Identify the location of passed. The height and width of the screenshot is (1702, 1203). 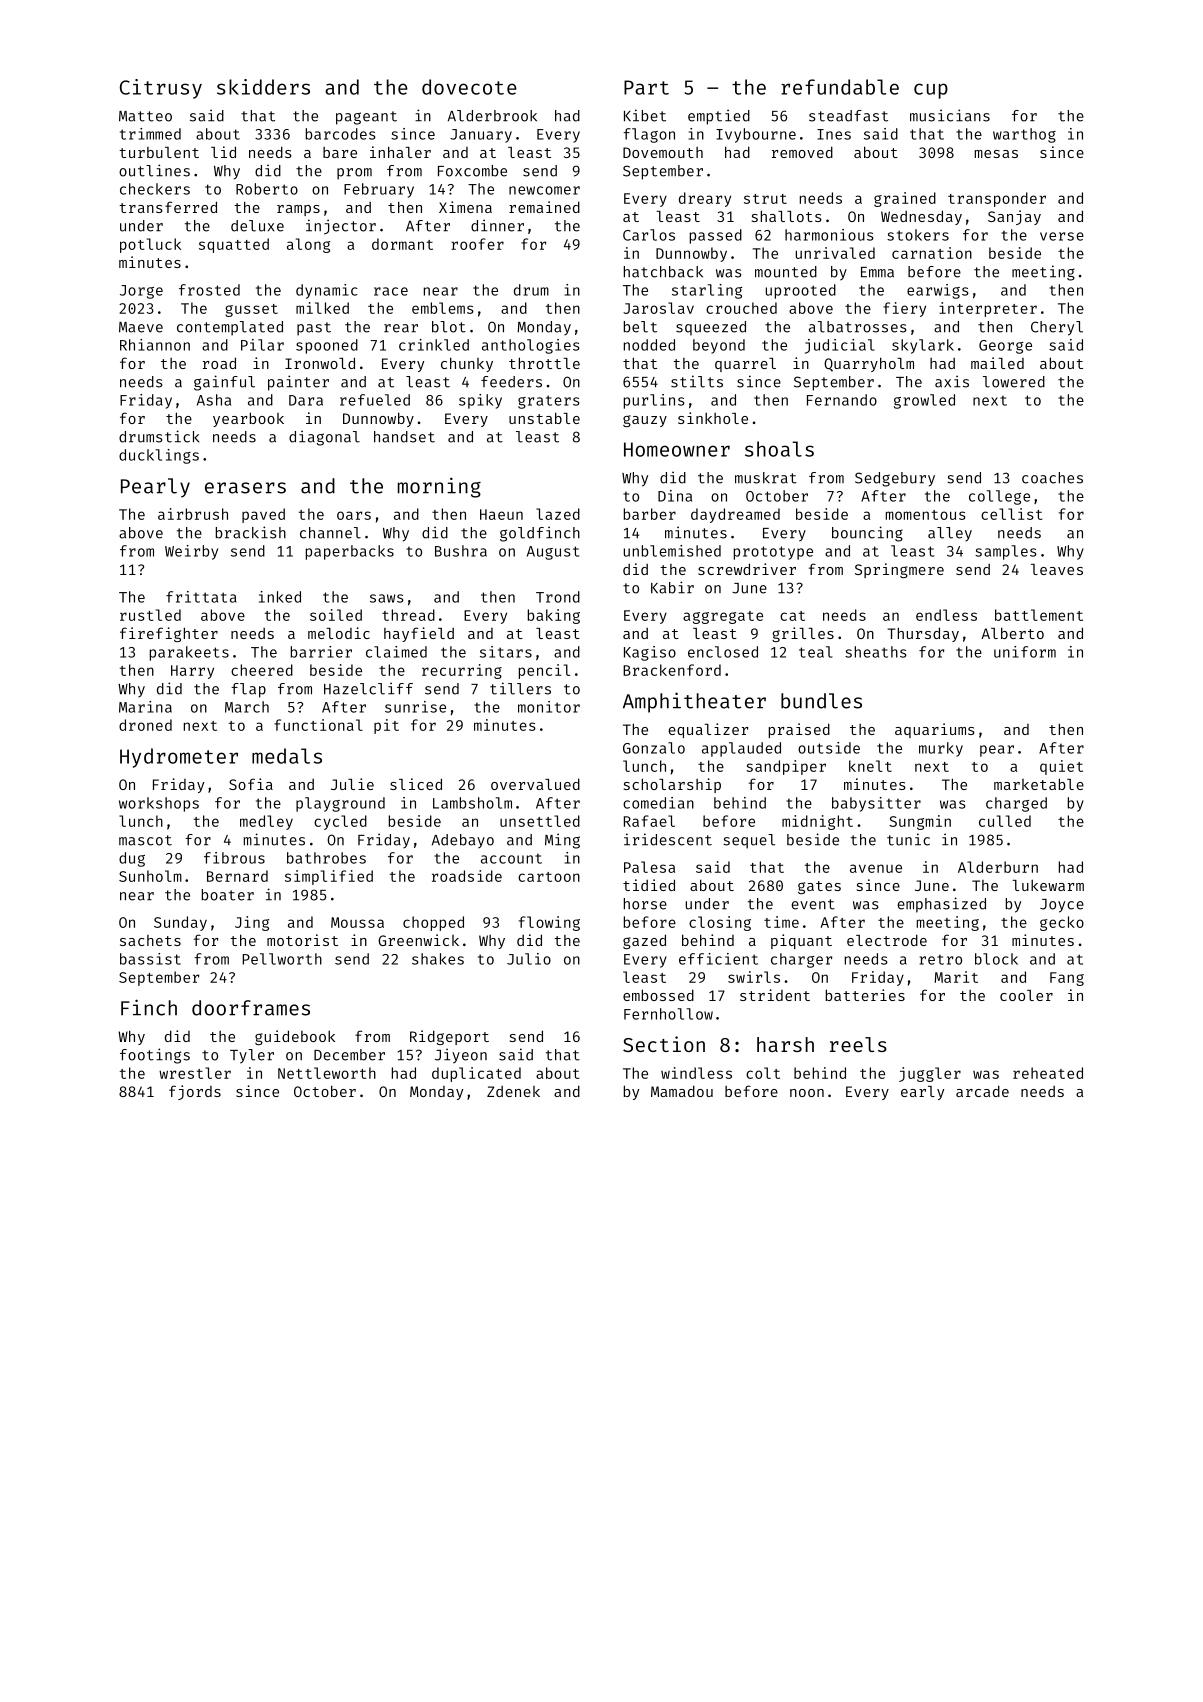
(716, 236).
